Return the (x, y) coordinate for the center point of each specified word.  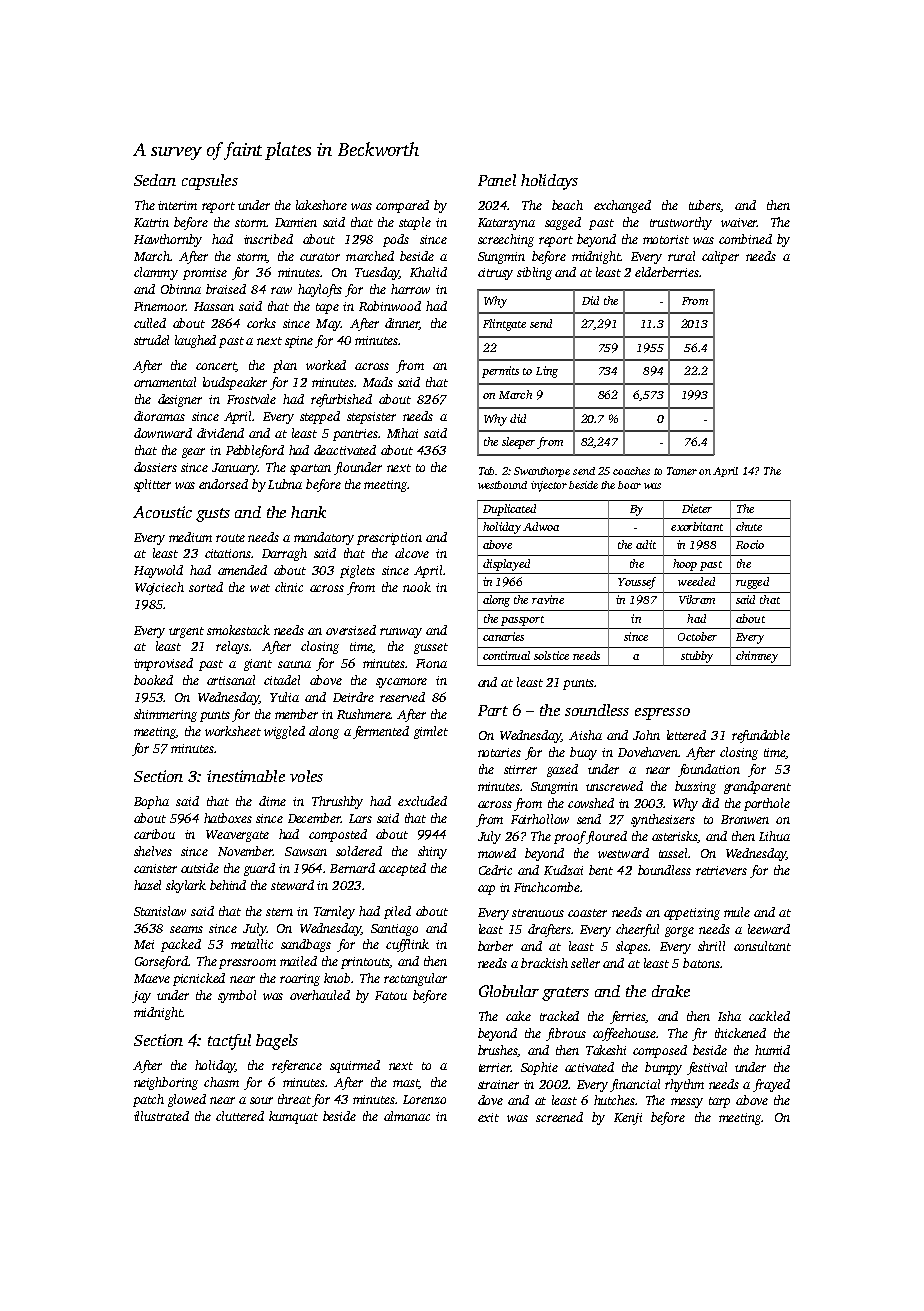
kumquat (293, 1117)
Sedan (155, 180)
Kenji (628, 1119)
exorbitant (697, 526)
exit (488, 1117)
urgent (186, 632)
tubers (705, 206)
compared (402, 206)
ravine (548, 599)
